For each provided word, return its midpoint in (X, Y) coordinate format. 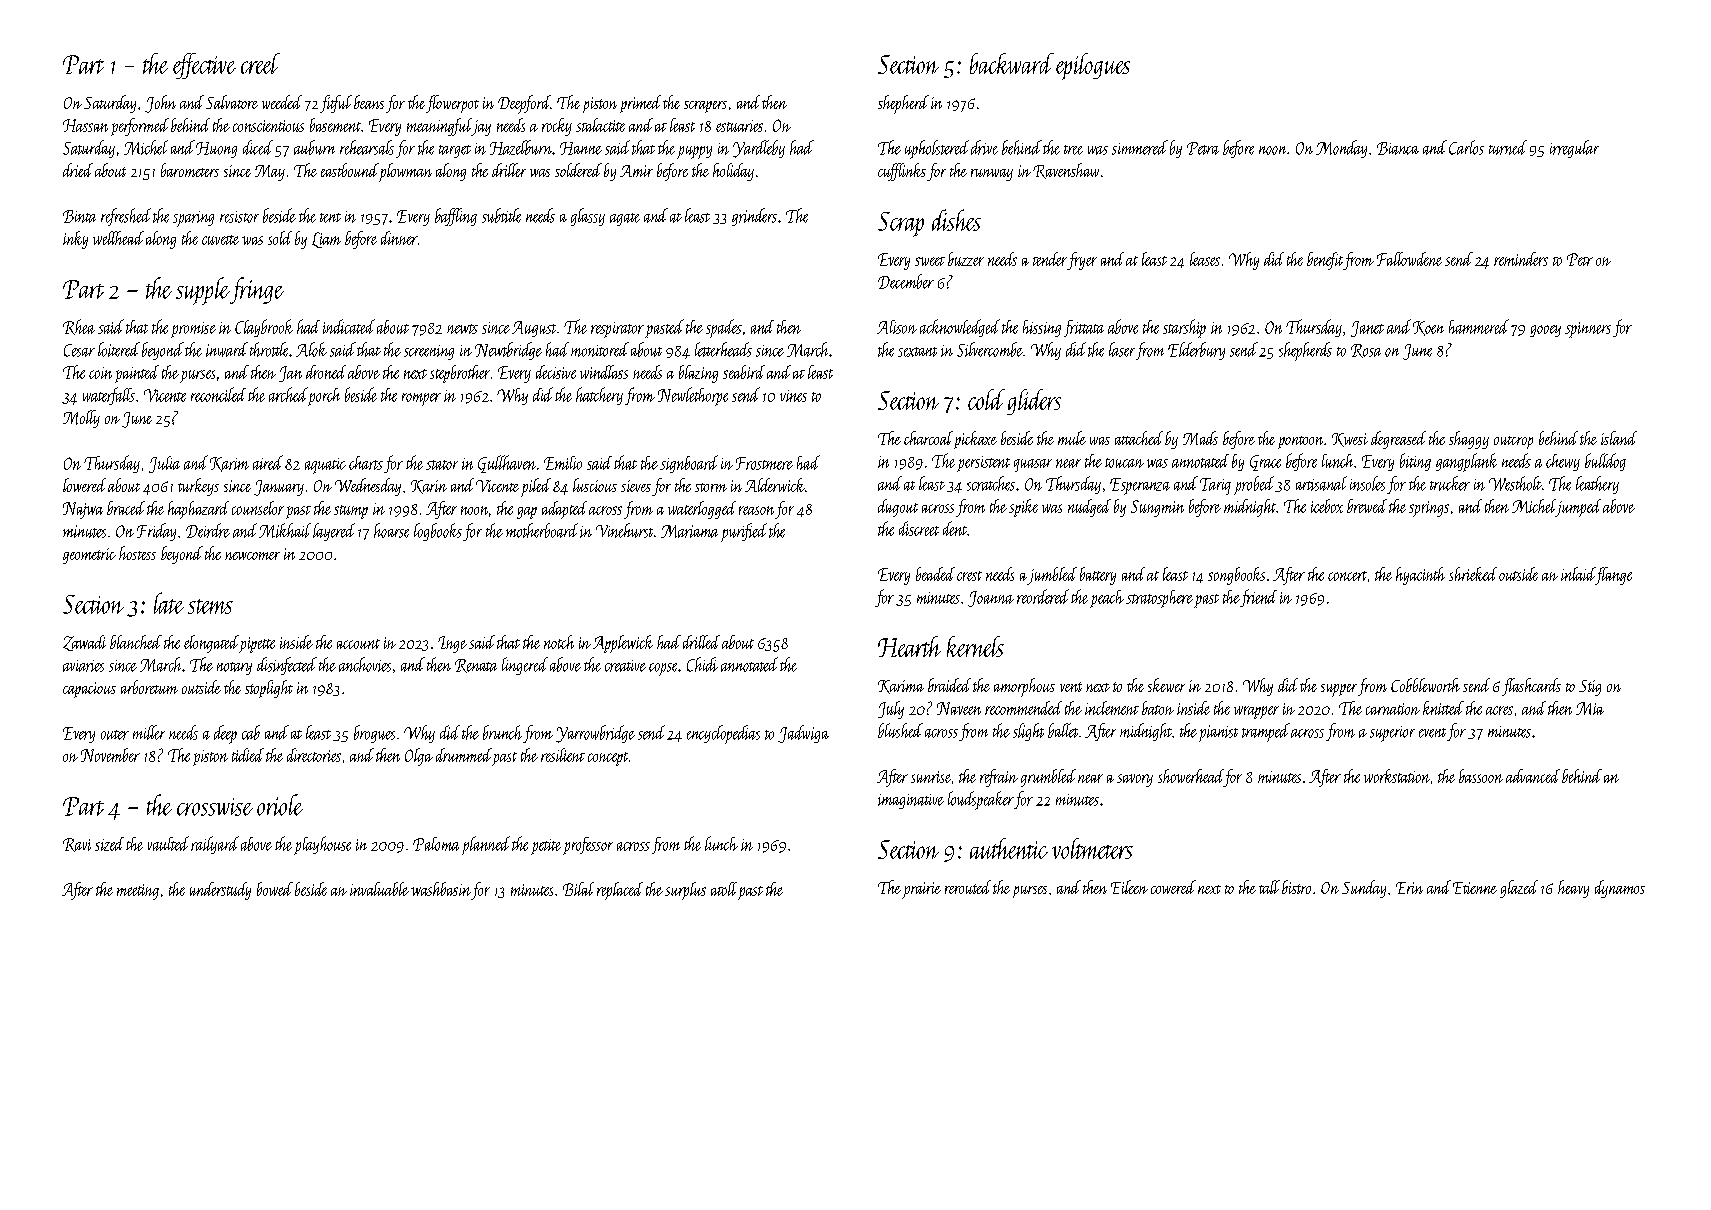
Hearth (909, 646)
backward (1012, 63)
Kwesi (1350, 440)
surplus (685, 891)
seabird (744, 372)
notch (559, 642)
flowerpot (452, 104)
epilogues (1093, 66)
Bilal (578, 889)
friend (1258, 598)
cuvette (220, 240)
